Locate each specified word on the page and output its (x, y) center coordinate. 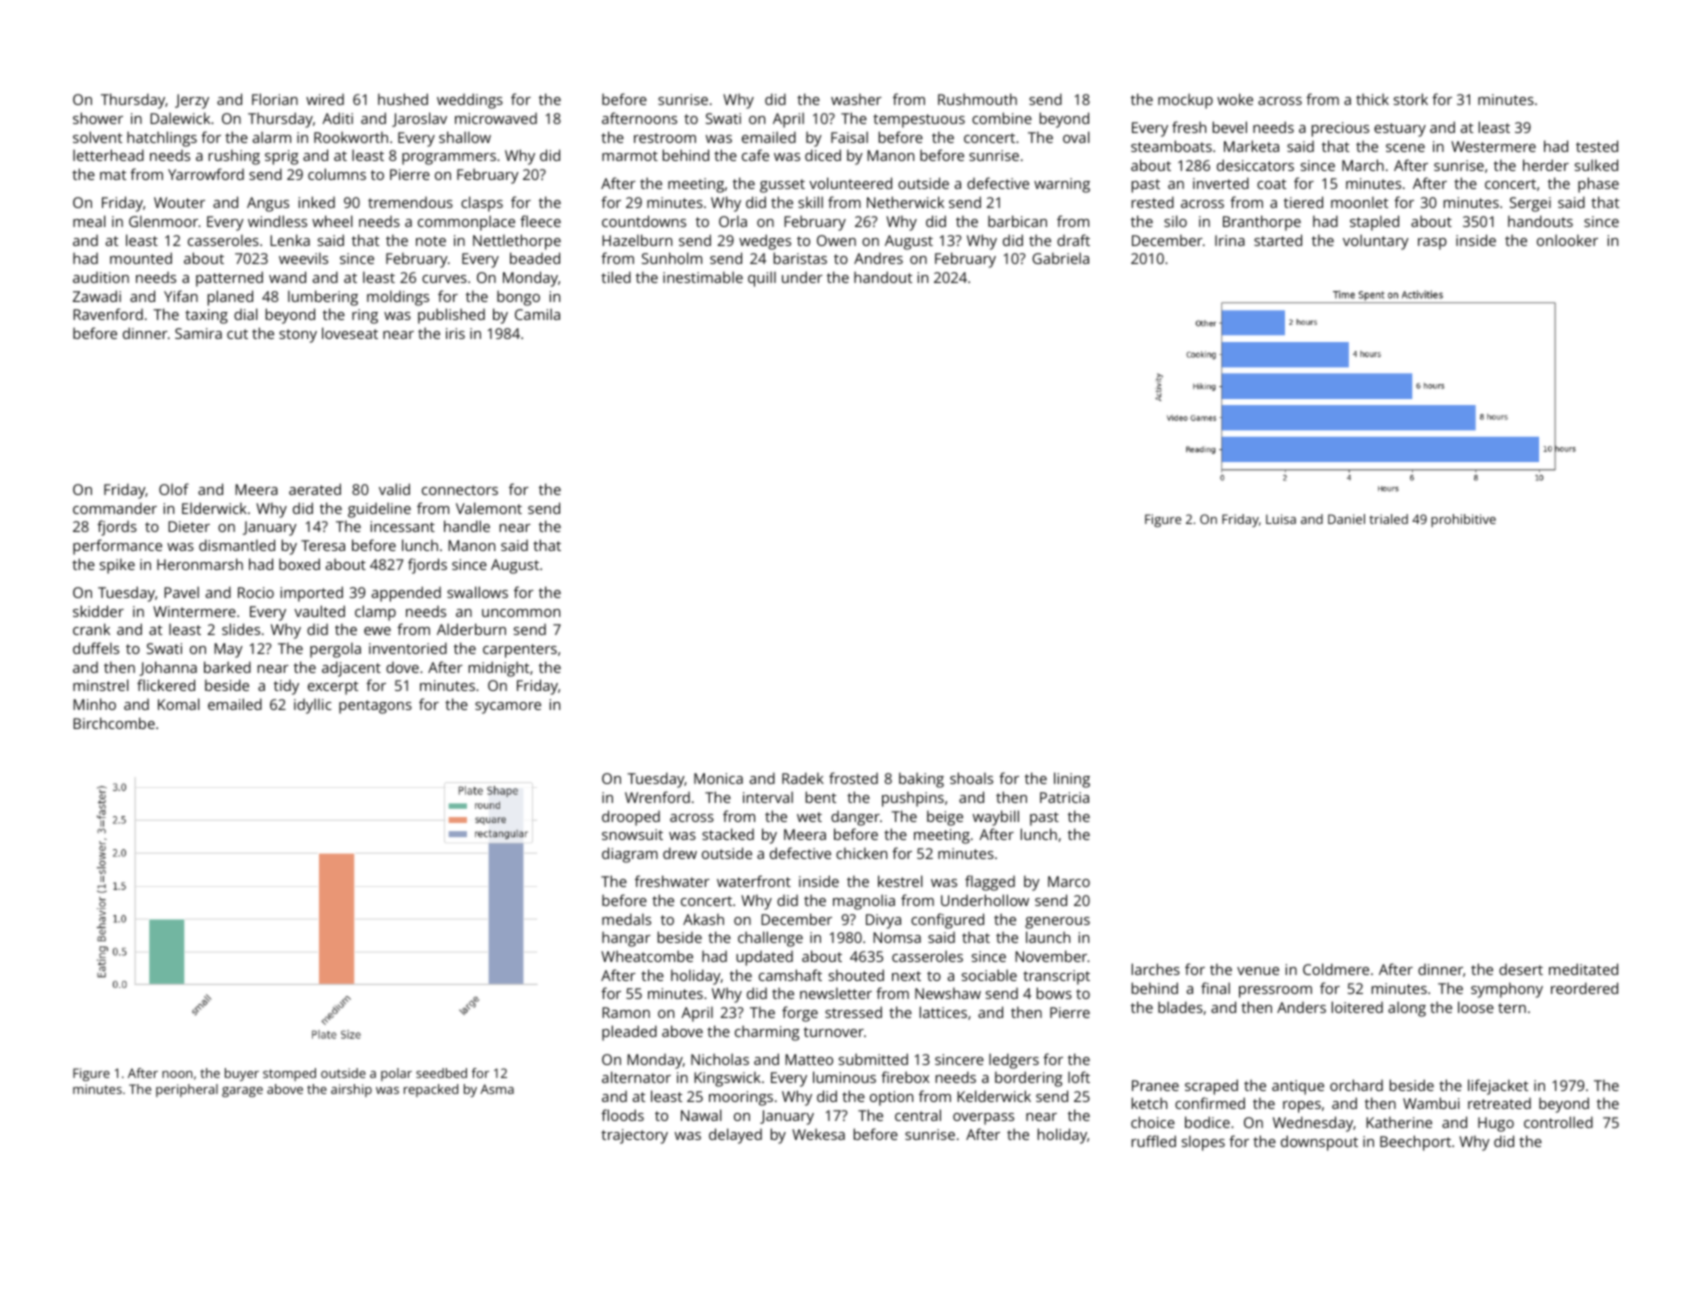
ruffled (1154, 1141)
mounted (141, 258)
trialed (1388, 519)
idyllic (312, 706)
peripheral (187, 1090)
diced (823, 155)
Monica (718, 778)
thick (1372, 99)
